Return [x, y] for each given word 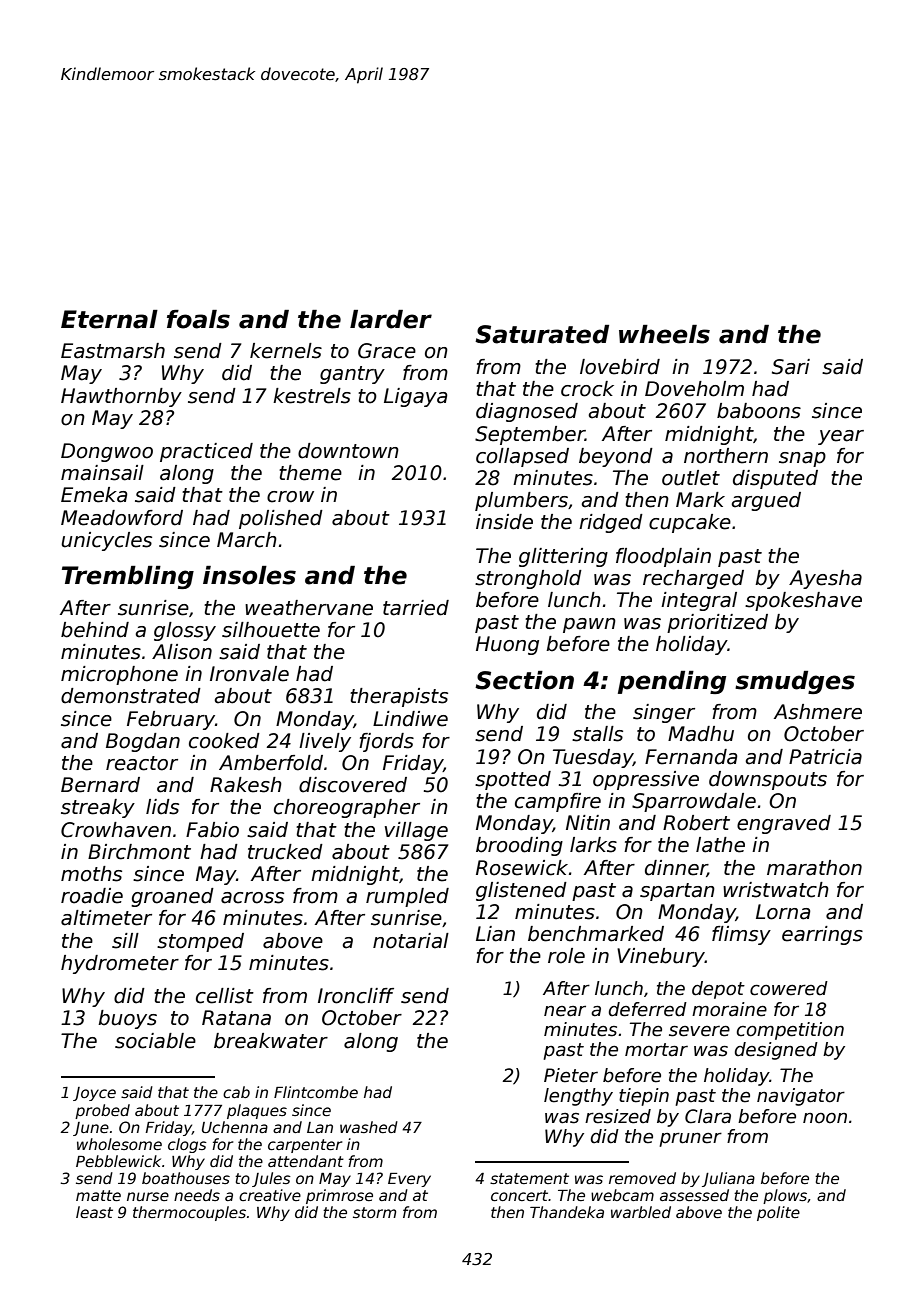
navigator [801, 1097]
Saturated [542, 334]
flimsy [741, 935]
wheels [664, 334]
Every [409, 1180]
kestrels [312, 396]
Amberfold [271, 763]
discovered [353, 785]
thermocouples [189, 1213]
